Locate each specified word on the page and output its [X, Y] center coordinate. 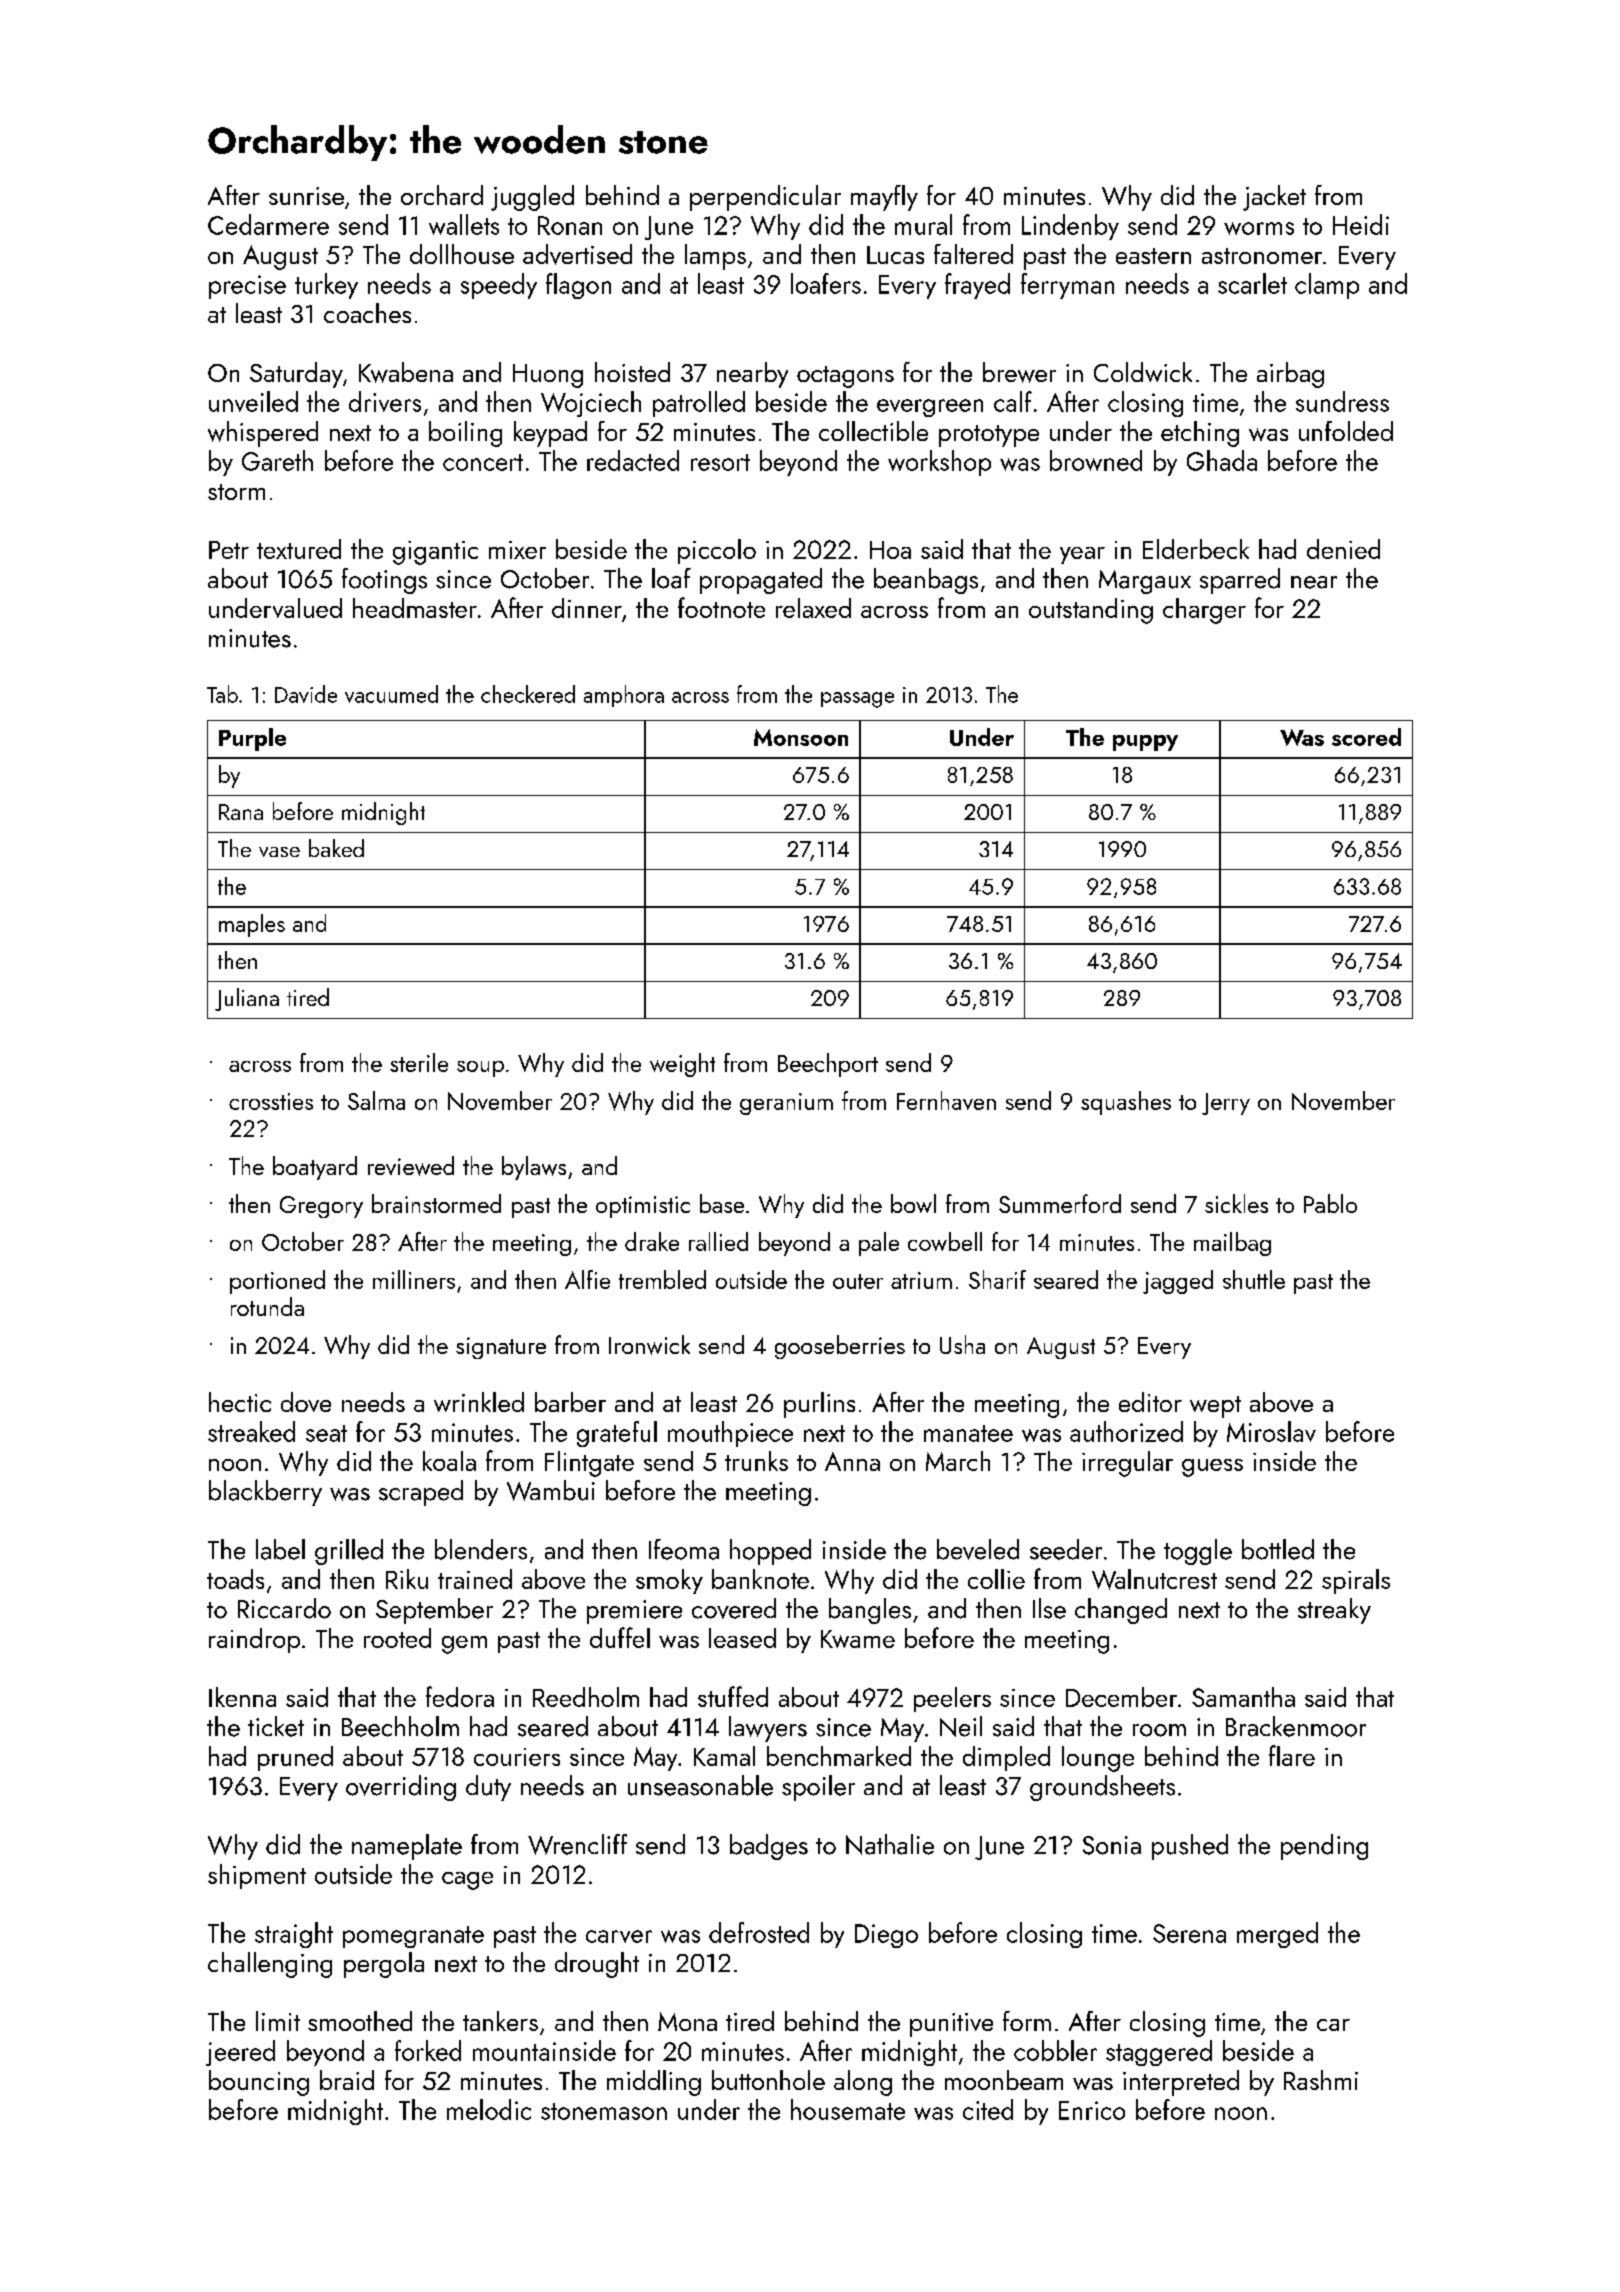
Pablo [1330, 1203]
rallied [718, 1241]
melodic [489, 2109]
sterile [419, 1062]
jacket [1274, 198]
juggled [532, 198]
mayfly [884, 198]
